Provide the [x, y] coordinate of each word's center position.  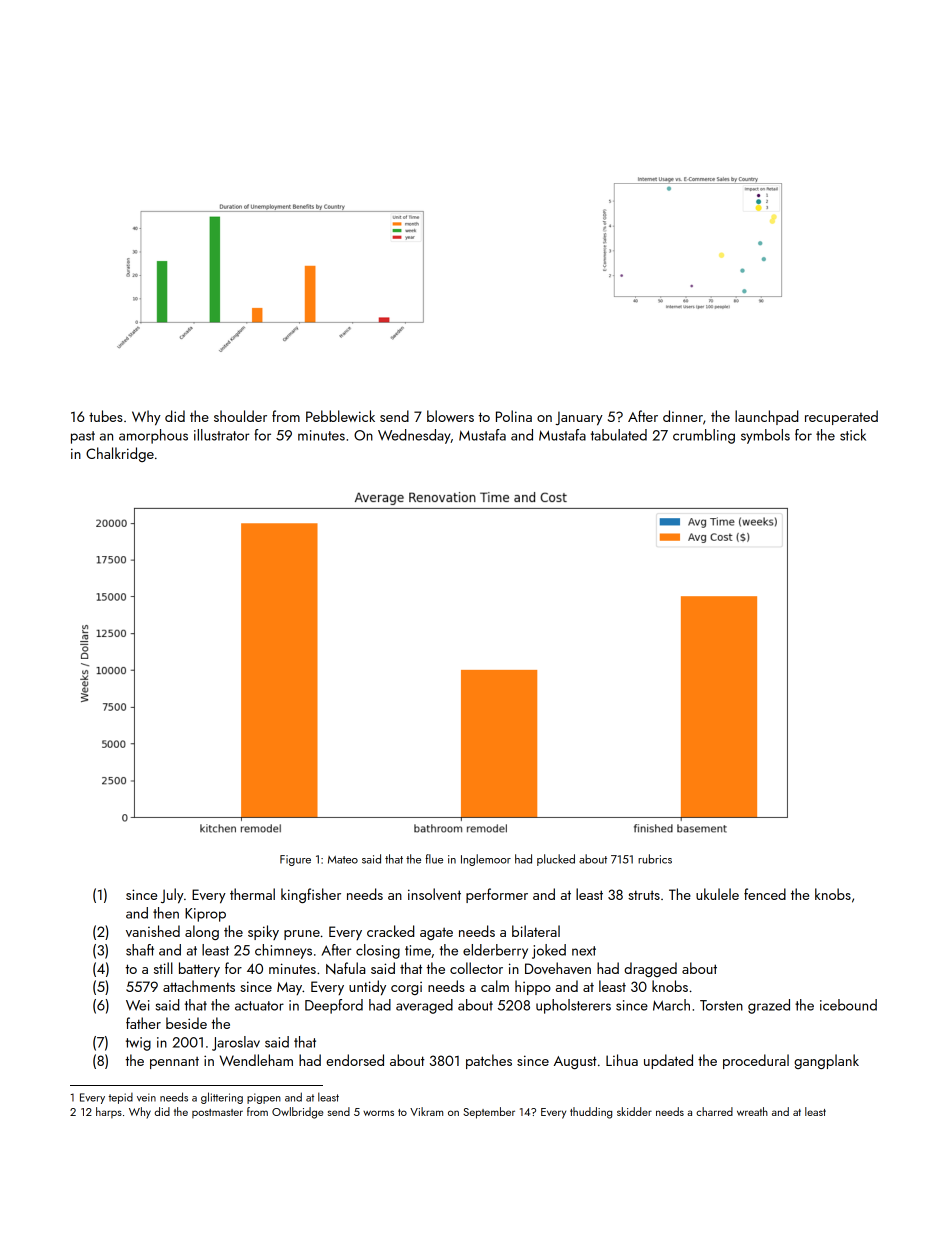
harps [109, 1112]
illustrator [221, 435]
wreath [752, 1111]
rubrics [655, 859]
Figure [295, 860]
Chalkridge [120, 454]
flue [434, 859]
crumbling [704, 436]
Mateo [343, 860]
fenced [765, 894]
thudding [591, 1113]
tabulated [619, 435]
